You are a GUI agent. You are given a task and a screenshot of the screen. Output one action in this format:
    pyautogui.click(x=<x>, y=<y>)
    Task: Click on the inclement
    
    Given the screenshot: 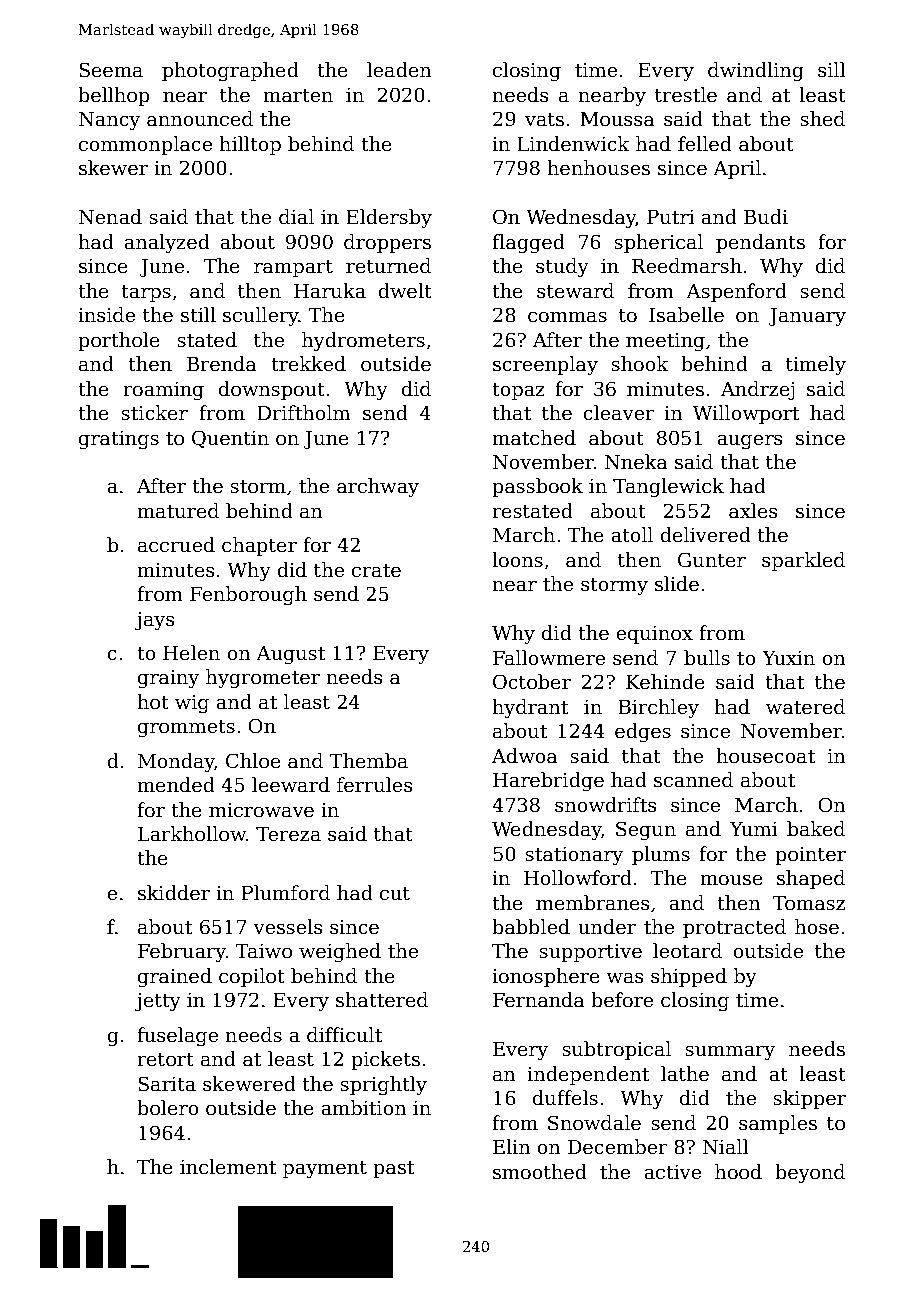 What is the action you would take?
    pyautogui.click(x=228, y=1167)
